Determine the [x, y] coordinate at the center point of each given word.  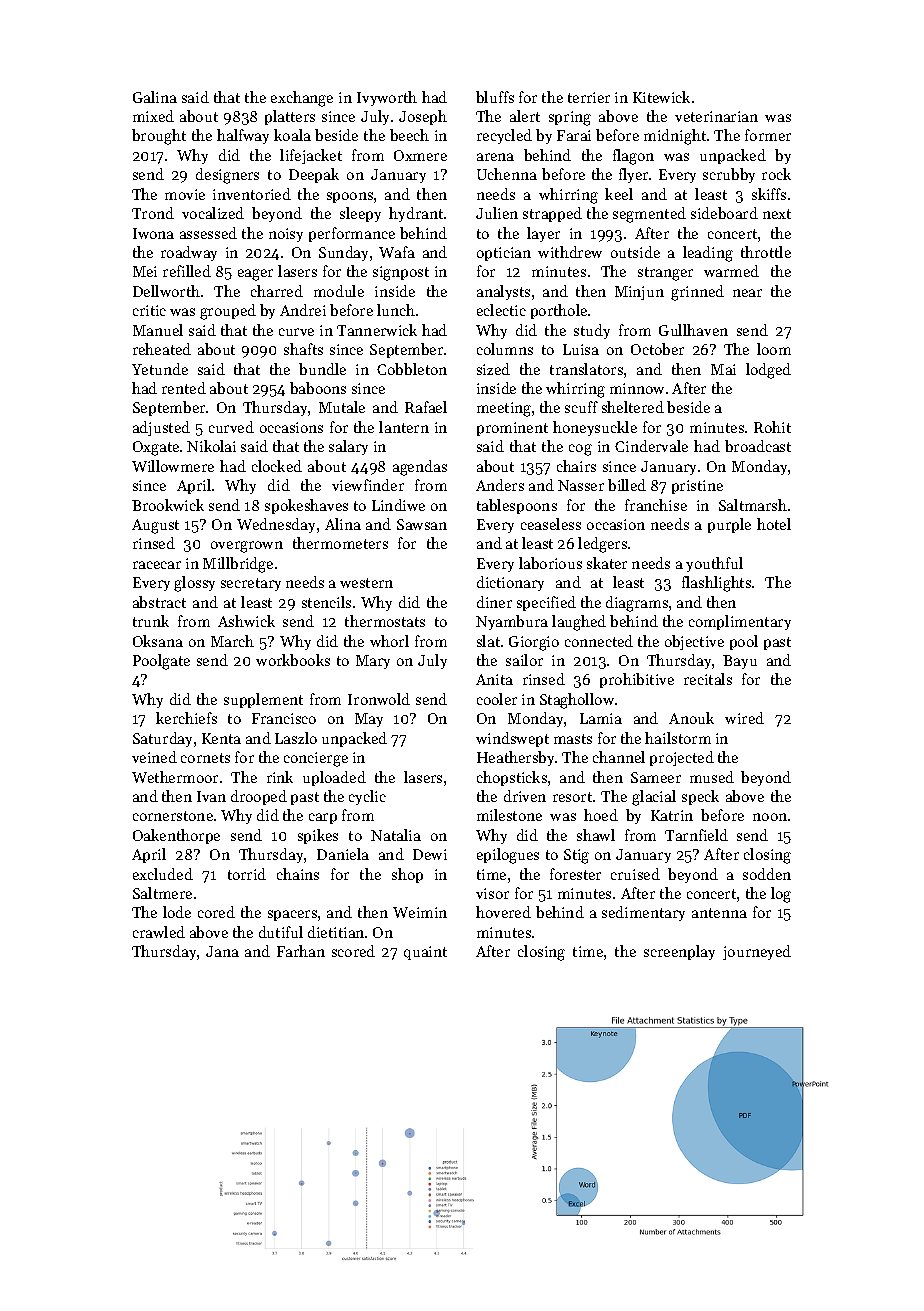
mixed [153, 116]
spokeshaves [306, 506]
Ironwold [379, 699]
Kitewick [661, 97]
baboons [318, 388]
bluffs [495, 97]
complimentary [740, 622]
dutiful [281, 932]
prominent [512, 429]
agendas [420, 468]
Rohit [772, 427]
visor [492, 893]
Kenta [221, 738]
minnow [637, 388]
